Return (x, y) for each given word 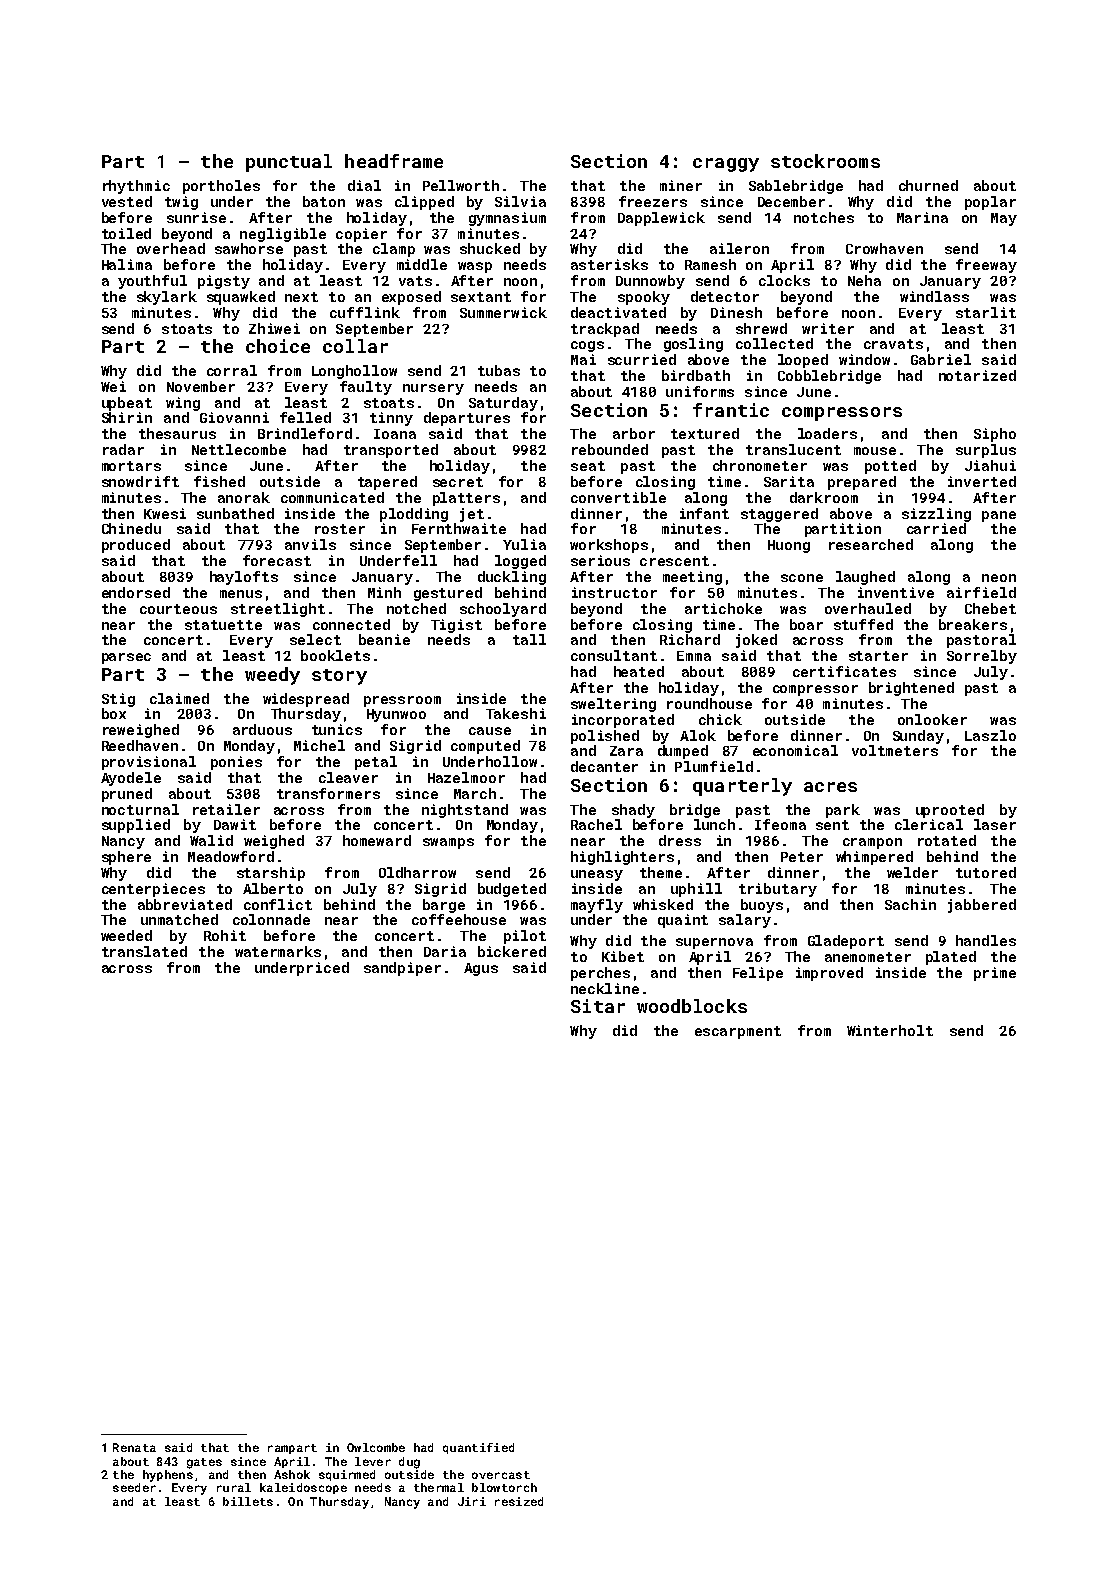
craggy (726, 165)
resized (519, 1501)
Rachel (596, 824)
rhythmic (136, 187)
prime (995, 974)
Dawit (235, 824)
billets (248, 1501)
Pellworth (461, 185)
